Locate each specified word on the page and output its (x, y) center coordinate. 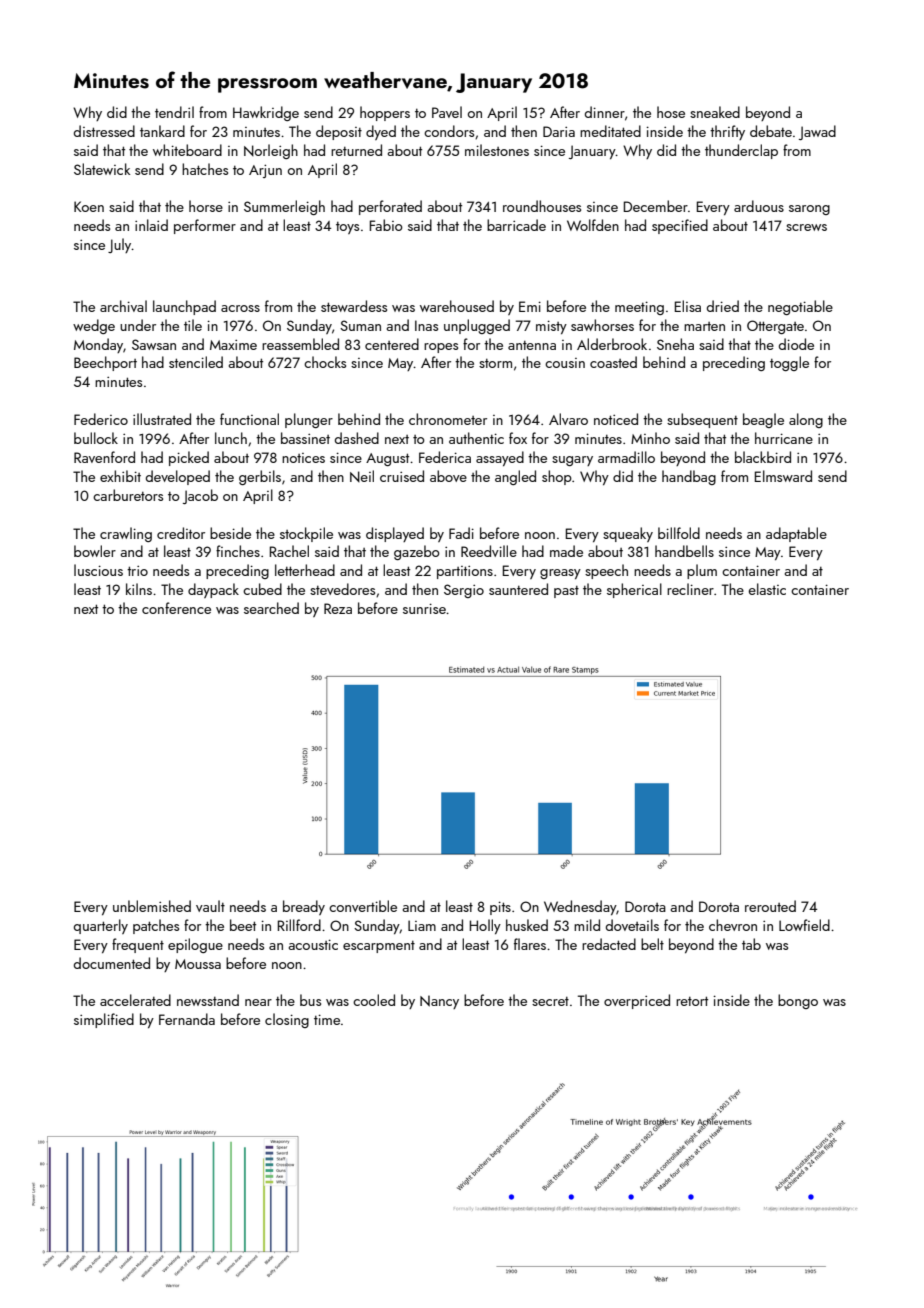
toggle (789, 363)
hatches (205, 169)
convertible (363, 906)
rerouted (770, 906)
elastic (767, 589)
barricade (516, 225)
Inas (426, 325)
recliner (690, 589)
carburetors (128, 495)
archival (123, 306)
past (566, 592)
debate (771, 131)
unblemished (152, 906)
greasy (560, 574)
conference (176, 608)
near (258, 1002)
